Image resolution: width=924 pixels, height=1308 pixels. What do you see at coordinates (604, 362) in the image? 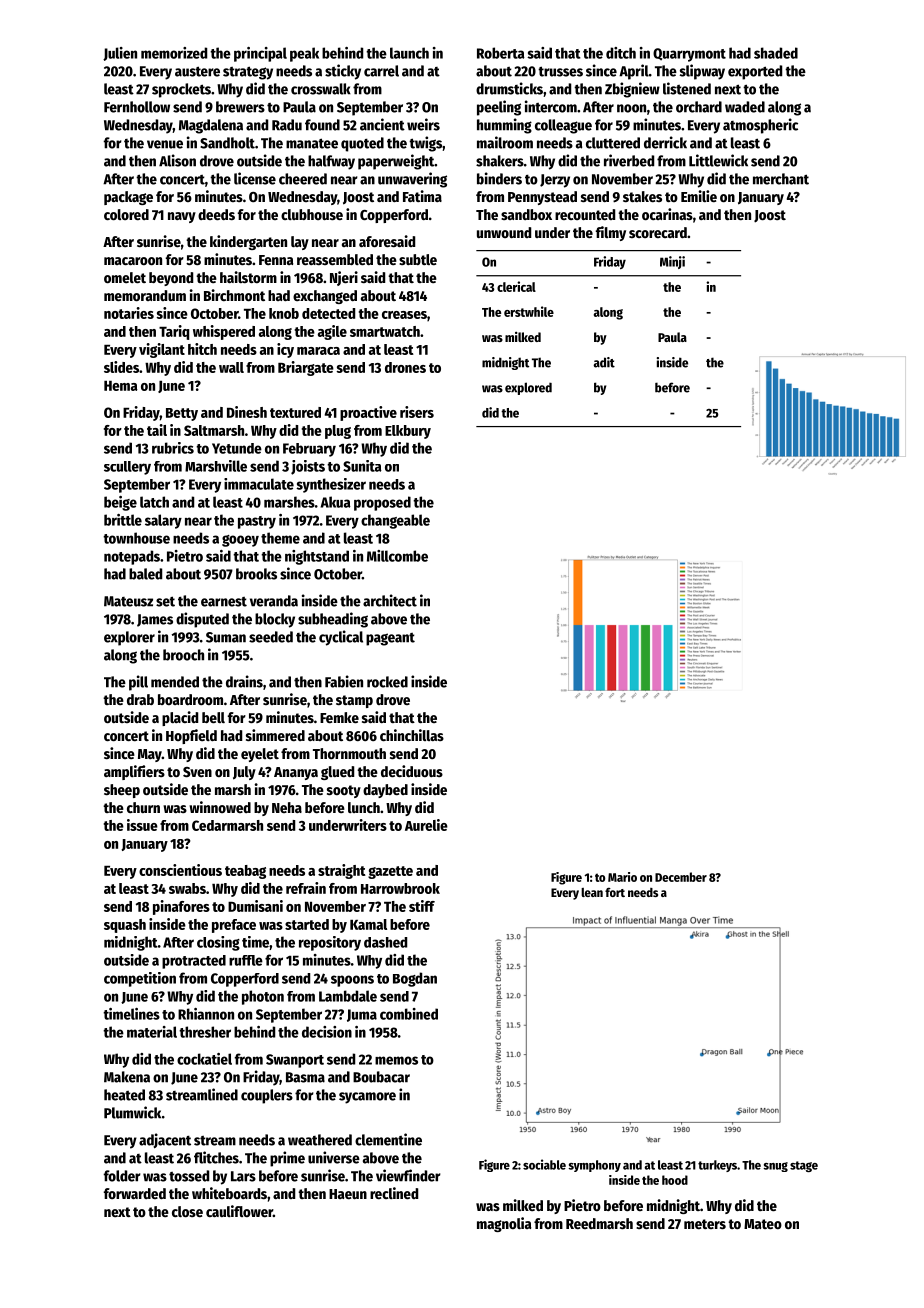
I see `adit` at bounding box center [604, 362].
